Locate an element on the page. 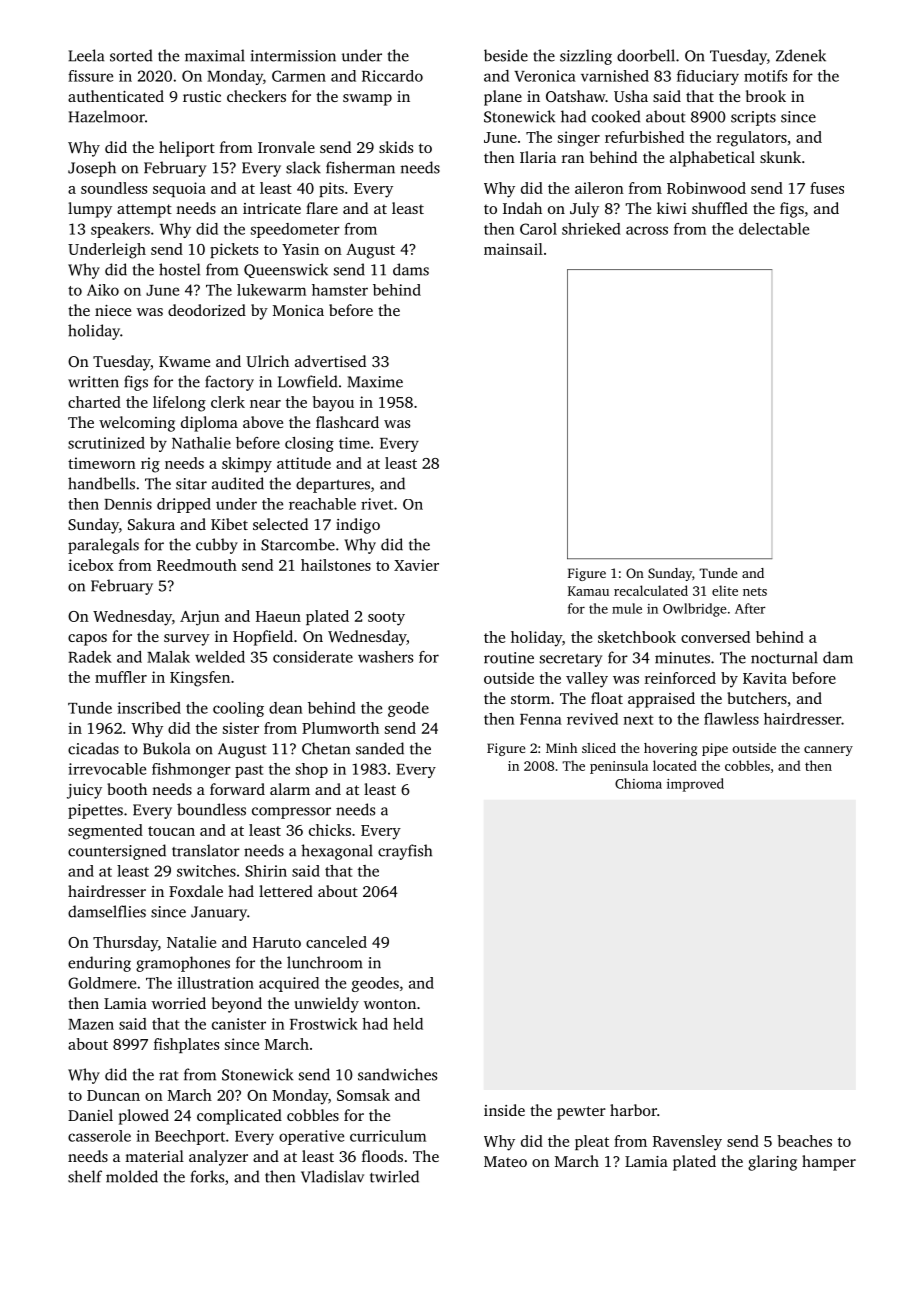 Image resolution: width=924 pixels, height=1308 pixels. mainsail is located at coordinates (513, 249).
